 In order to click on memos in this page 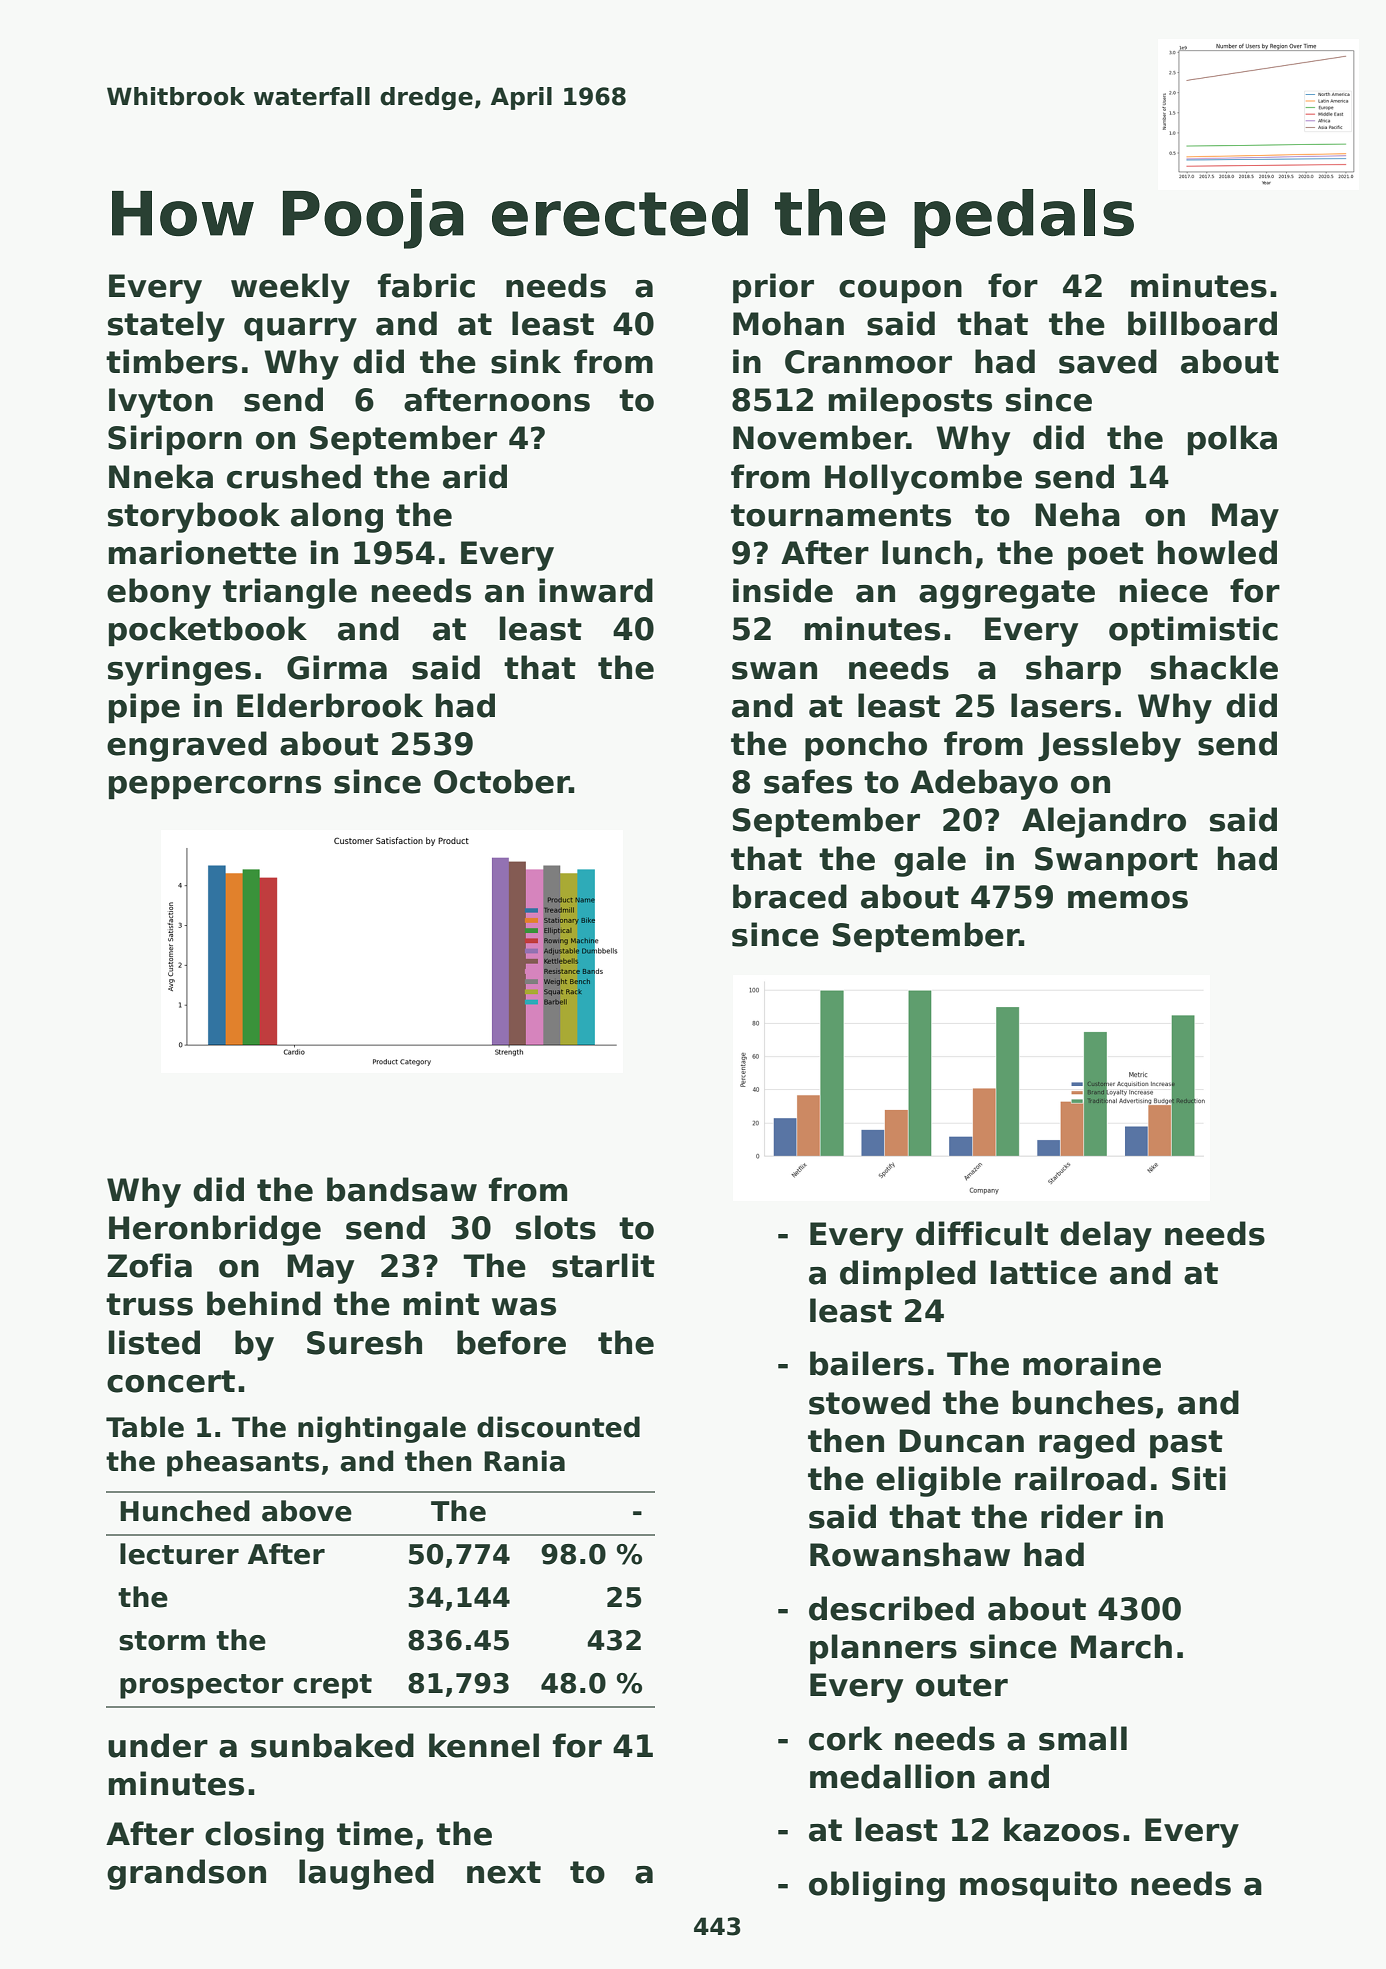, I will do `click(1128, 900)`.
